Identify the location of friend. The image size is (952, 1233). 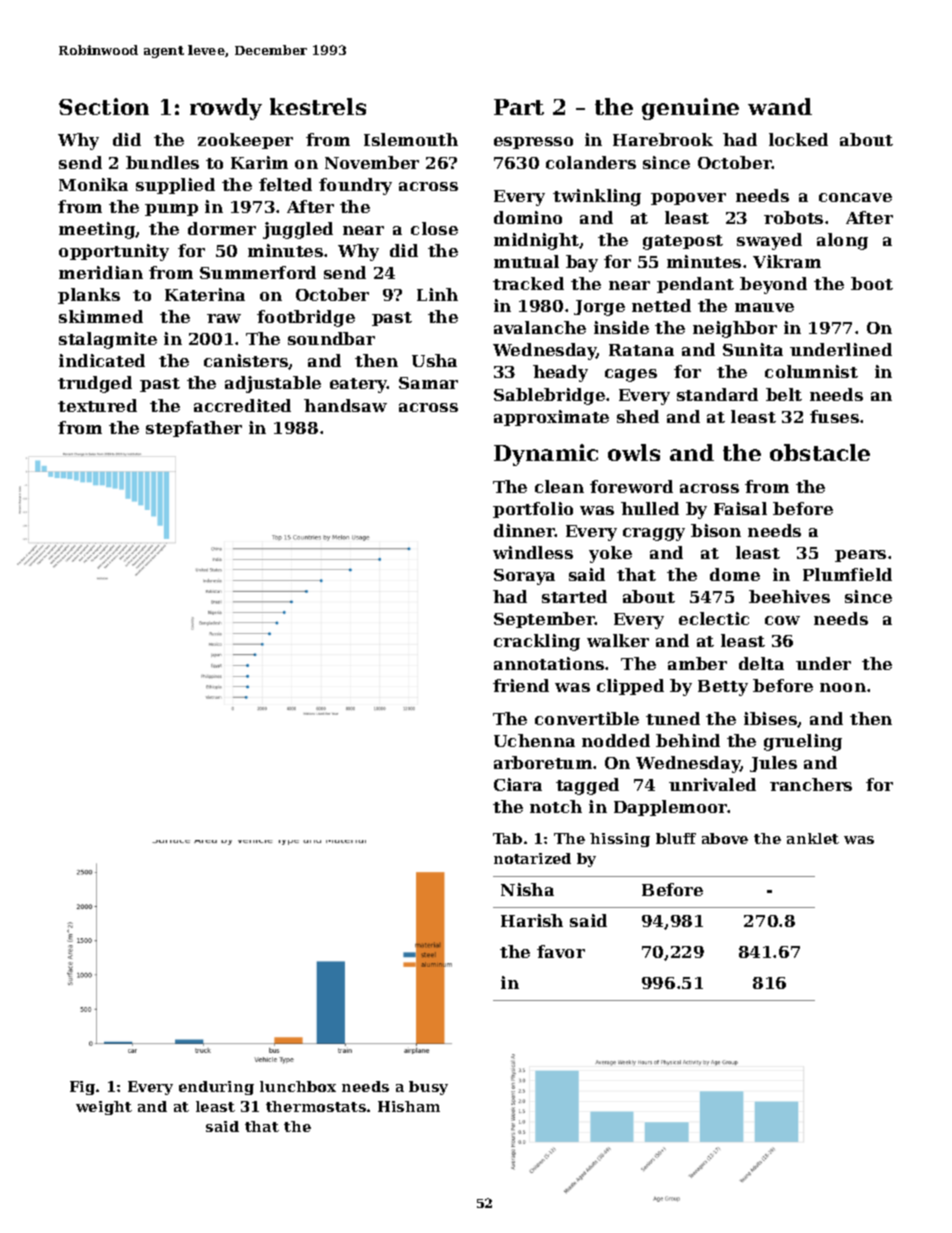
(521, 685).
